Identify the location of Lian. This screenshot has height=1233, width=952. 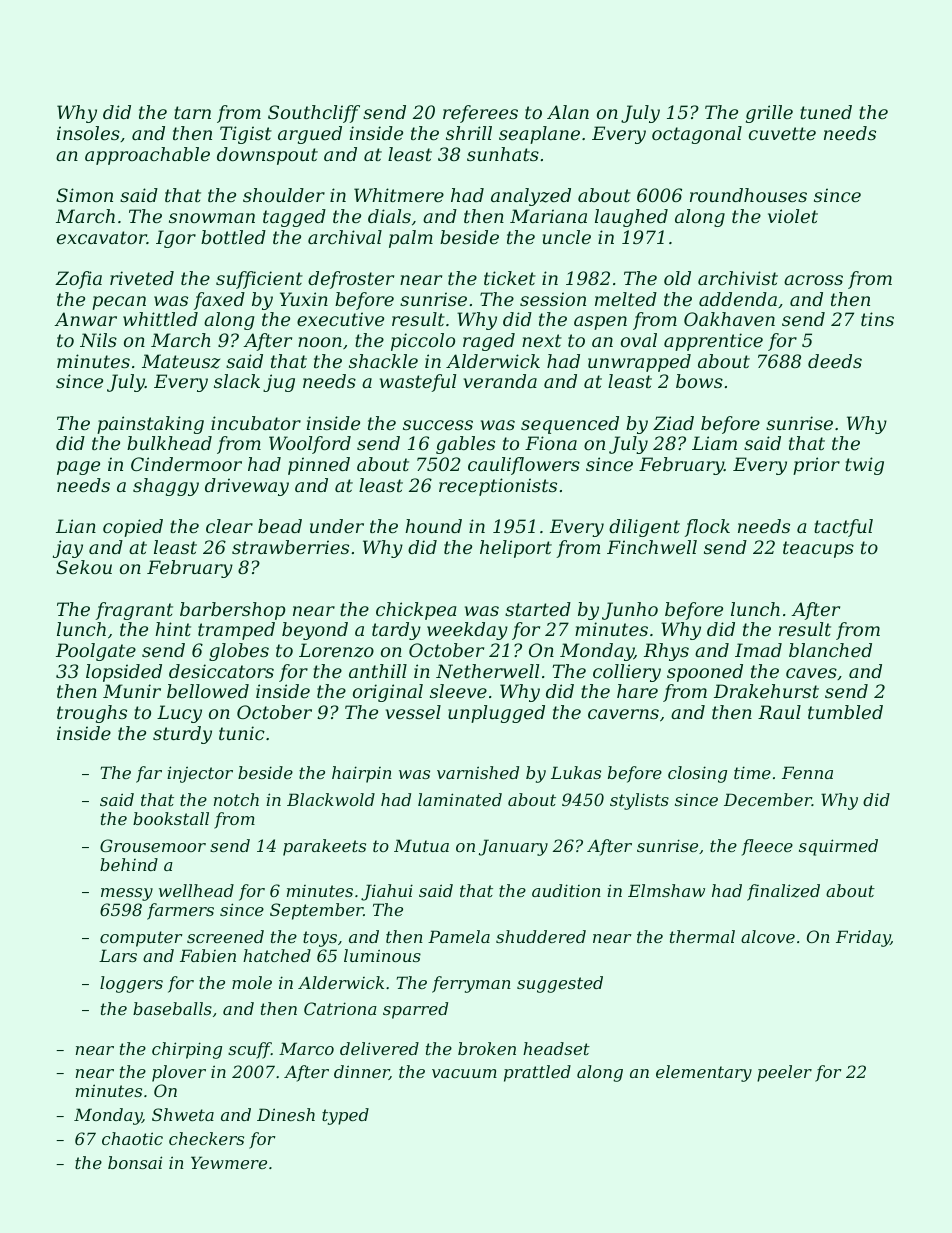
(76, 526).
